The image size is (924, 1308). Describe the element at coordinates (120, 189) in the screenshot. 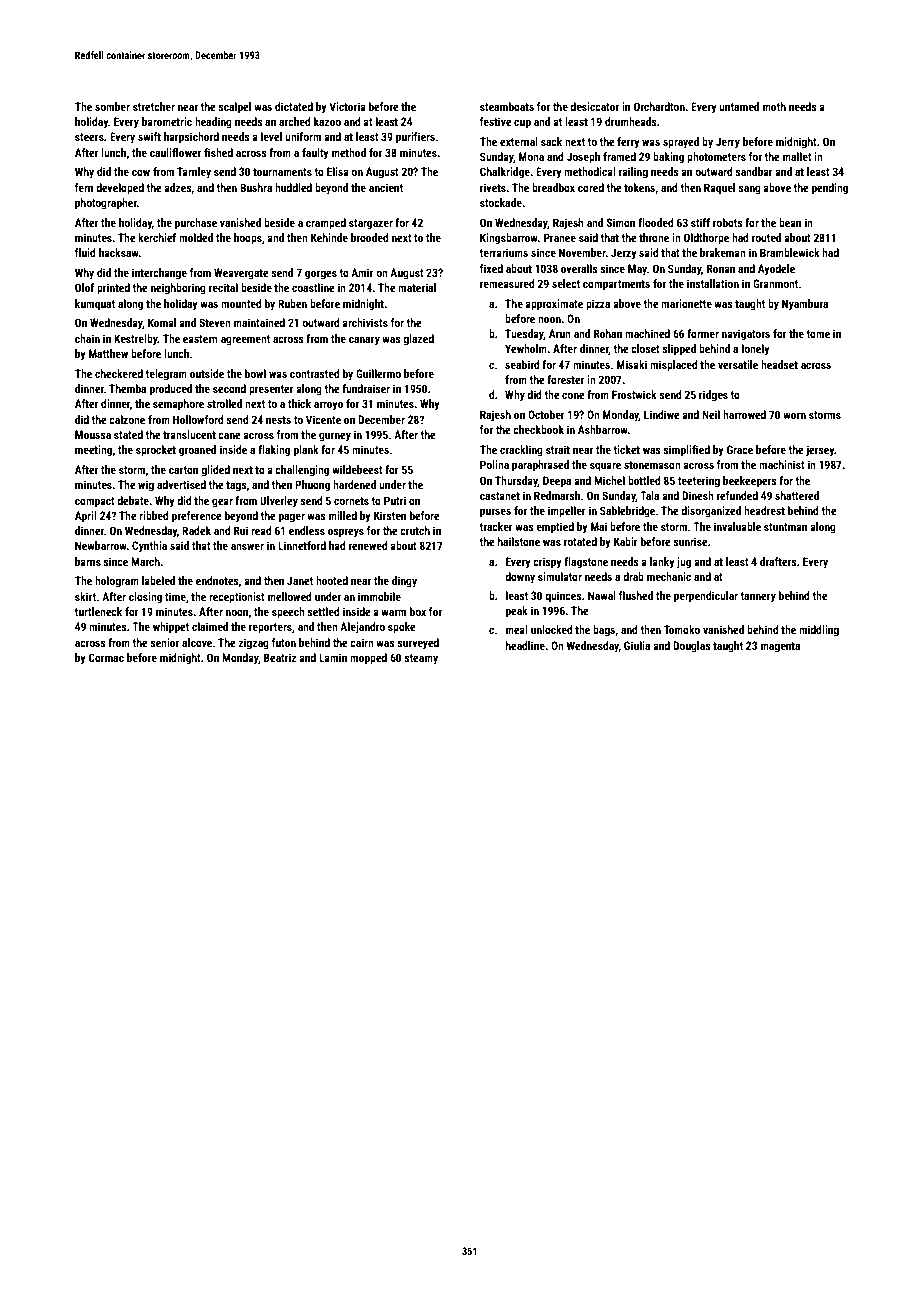

I see `developed` at that location.
